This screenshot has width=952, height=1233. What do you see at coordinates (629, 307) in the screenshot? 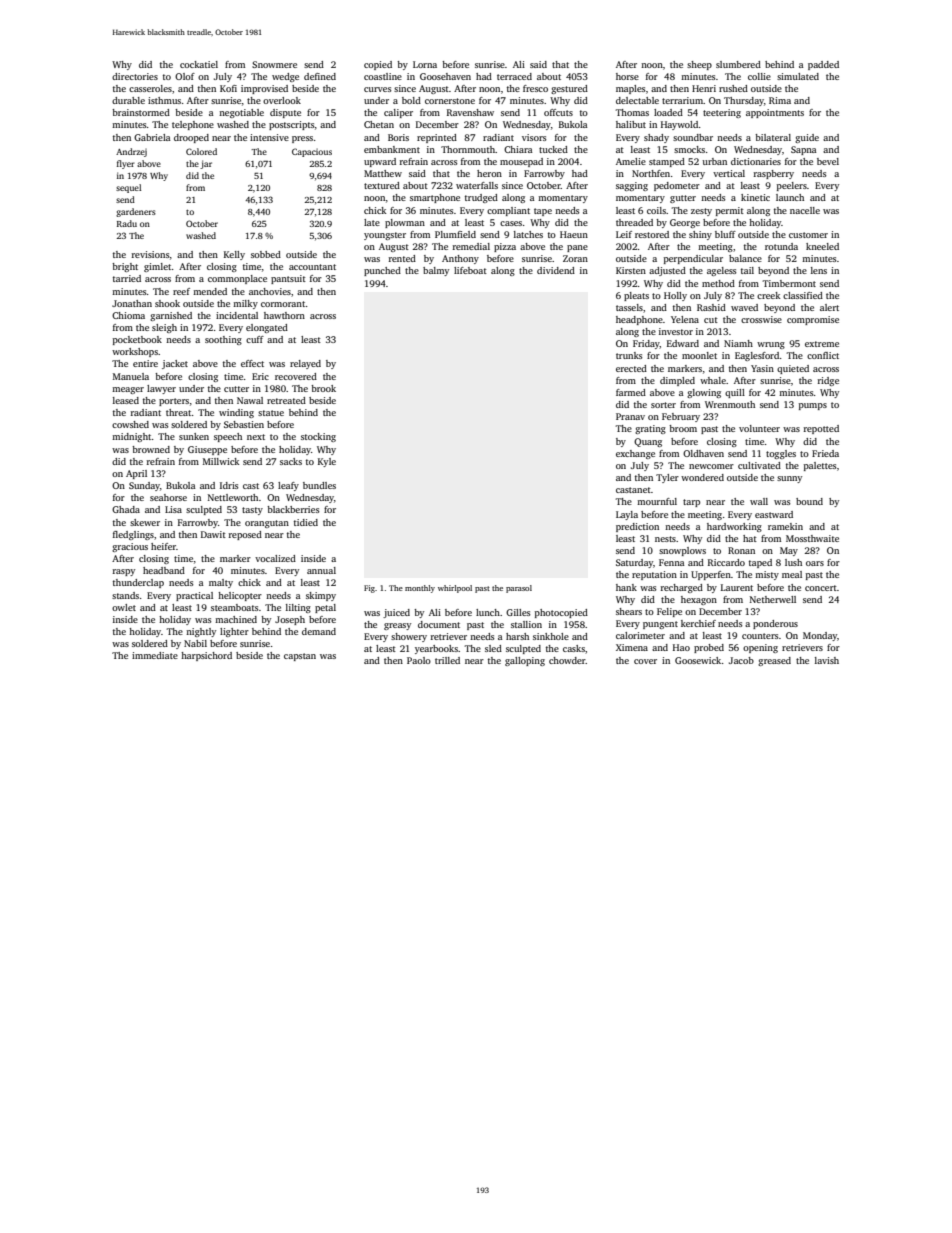
I see `tassels` at bounding box center [629, 307].
